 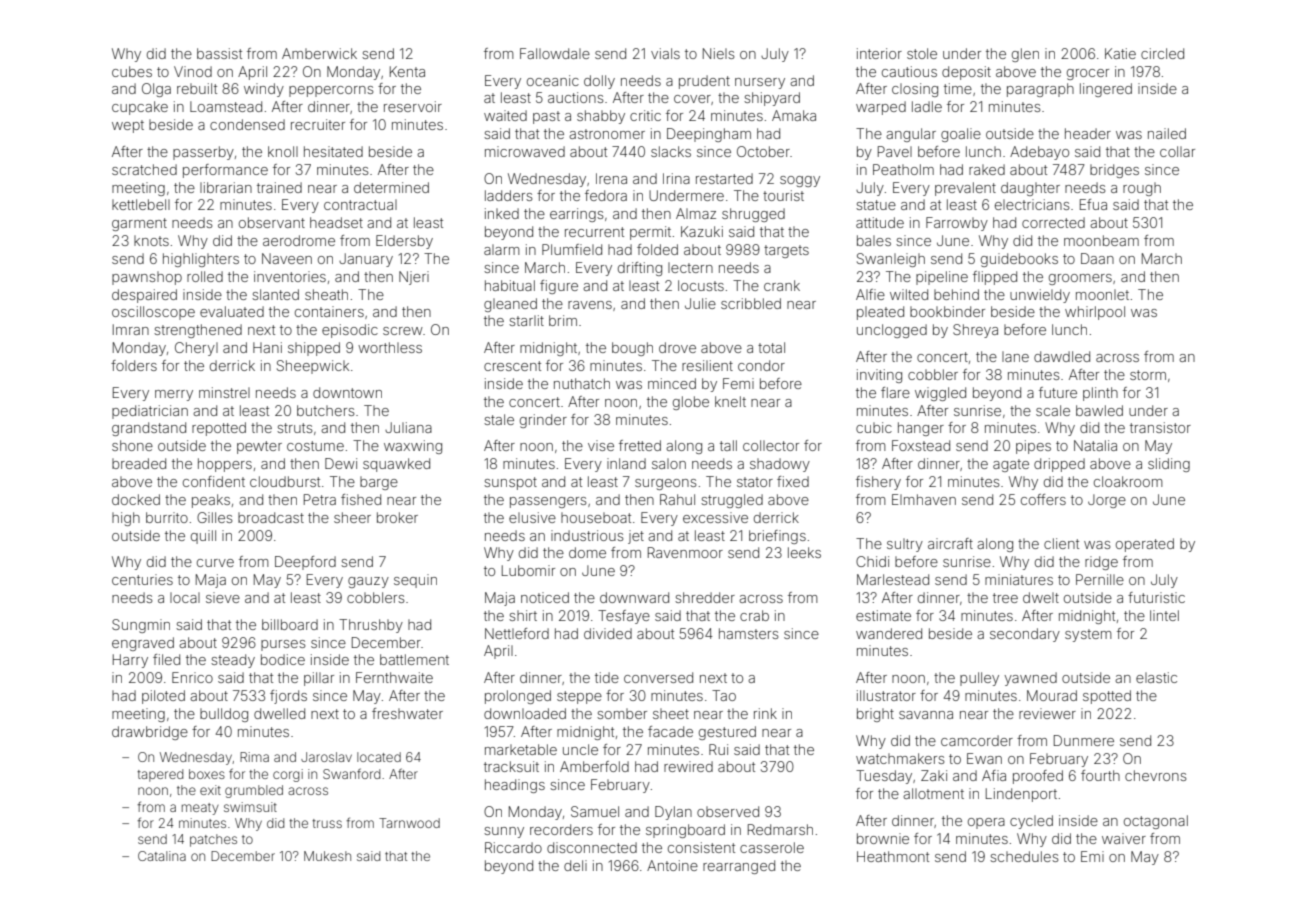 What do you see at coordinates (397, 517) in the screenshot?
I see `broker` at bounding box center [397, 517].
